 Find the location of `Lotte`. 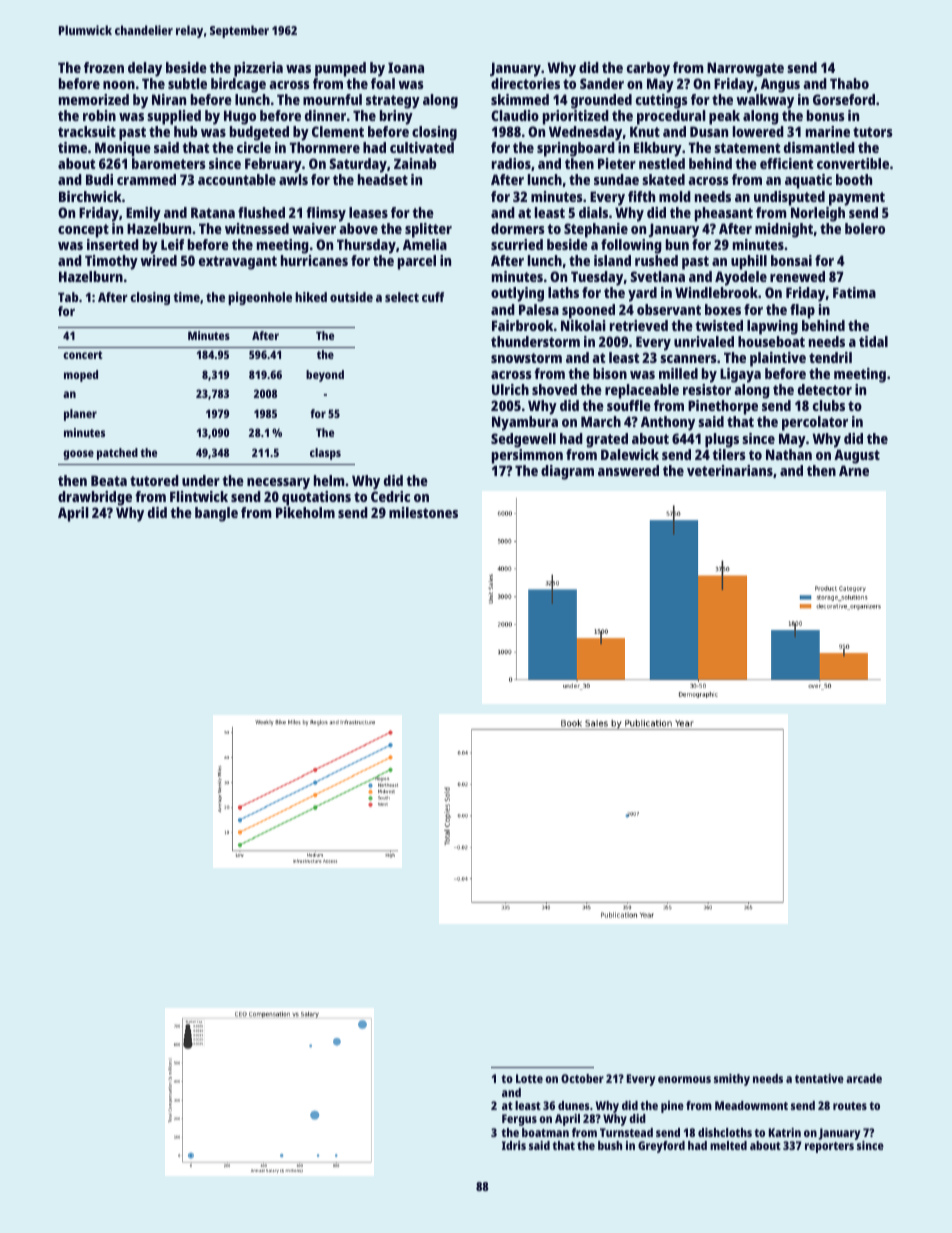

Lotte is located at coordinates (529, 1078).
